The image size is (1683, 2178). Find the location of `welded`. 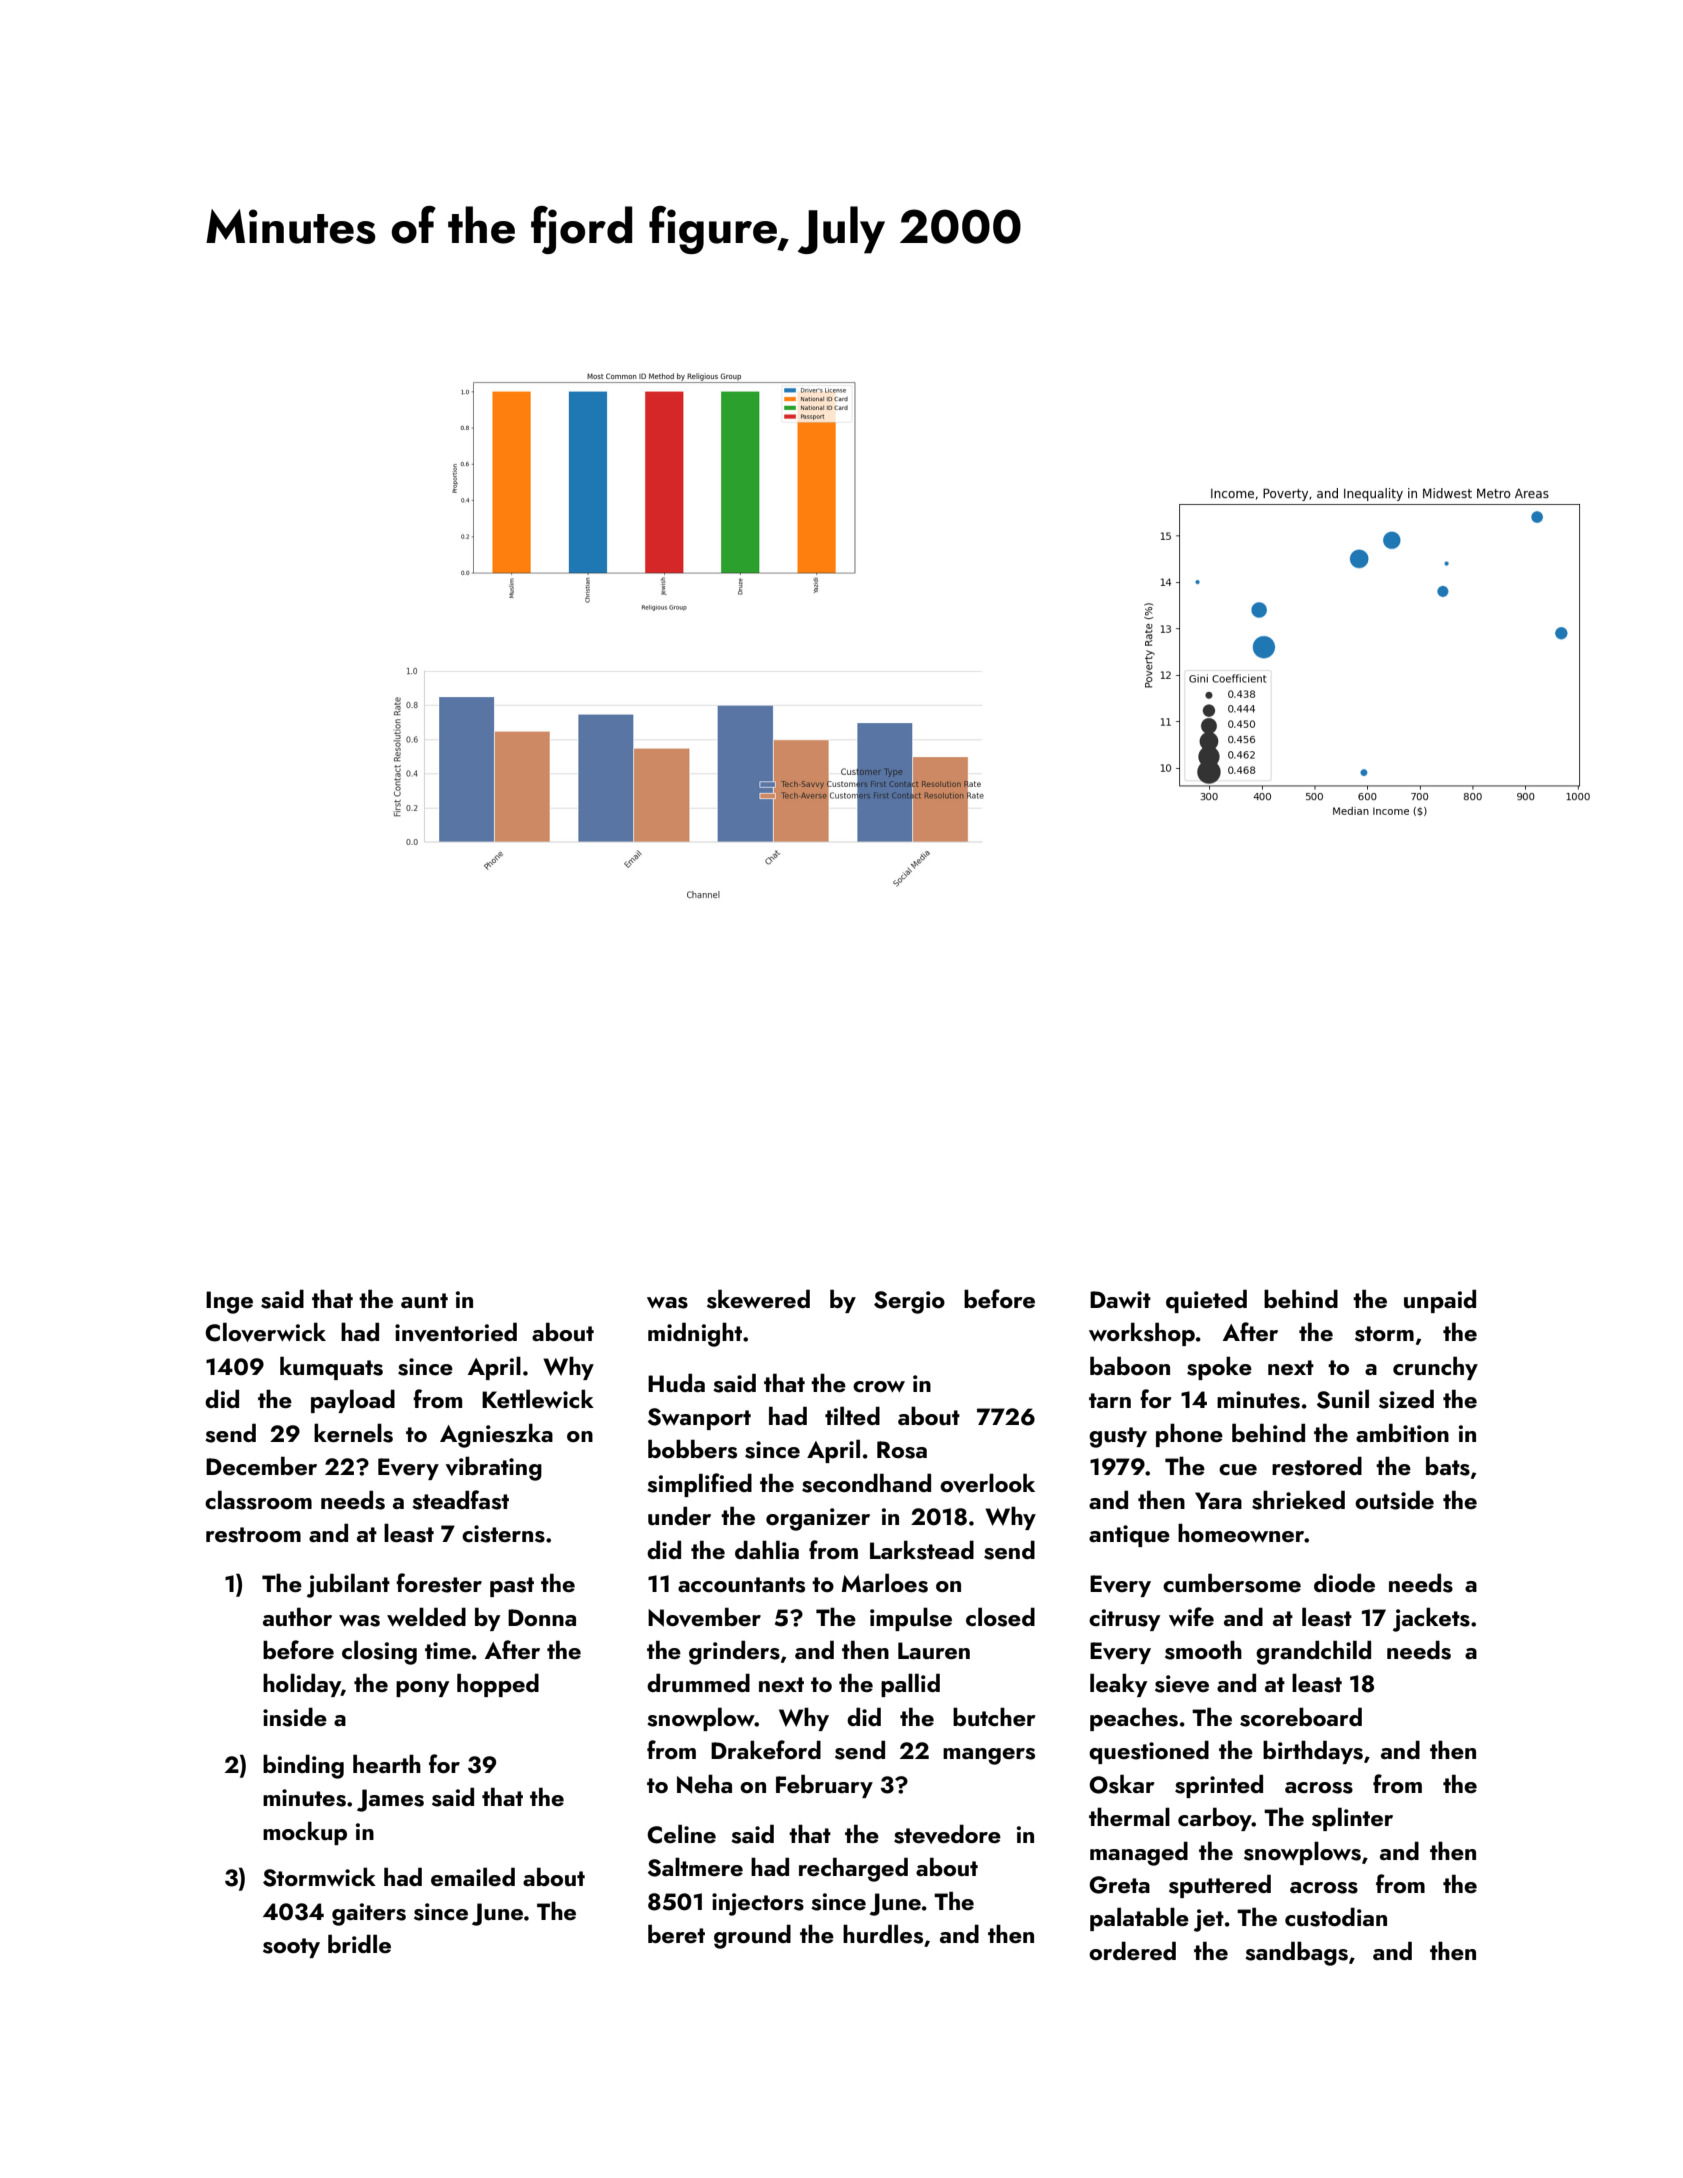

welded is located at coordinates (426, 1616).
